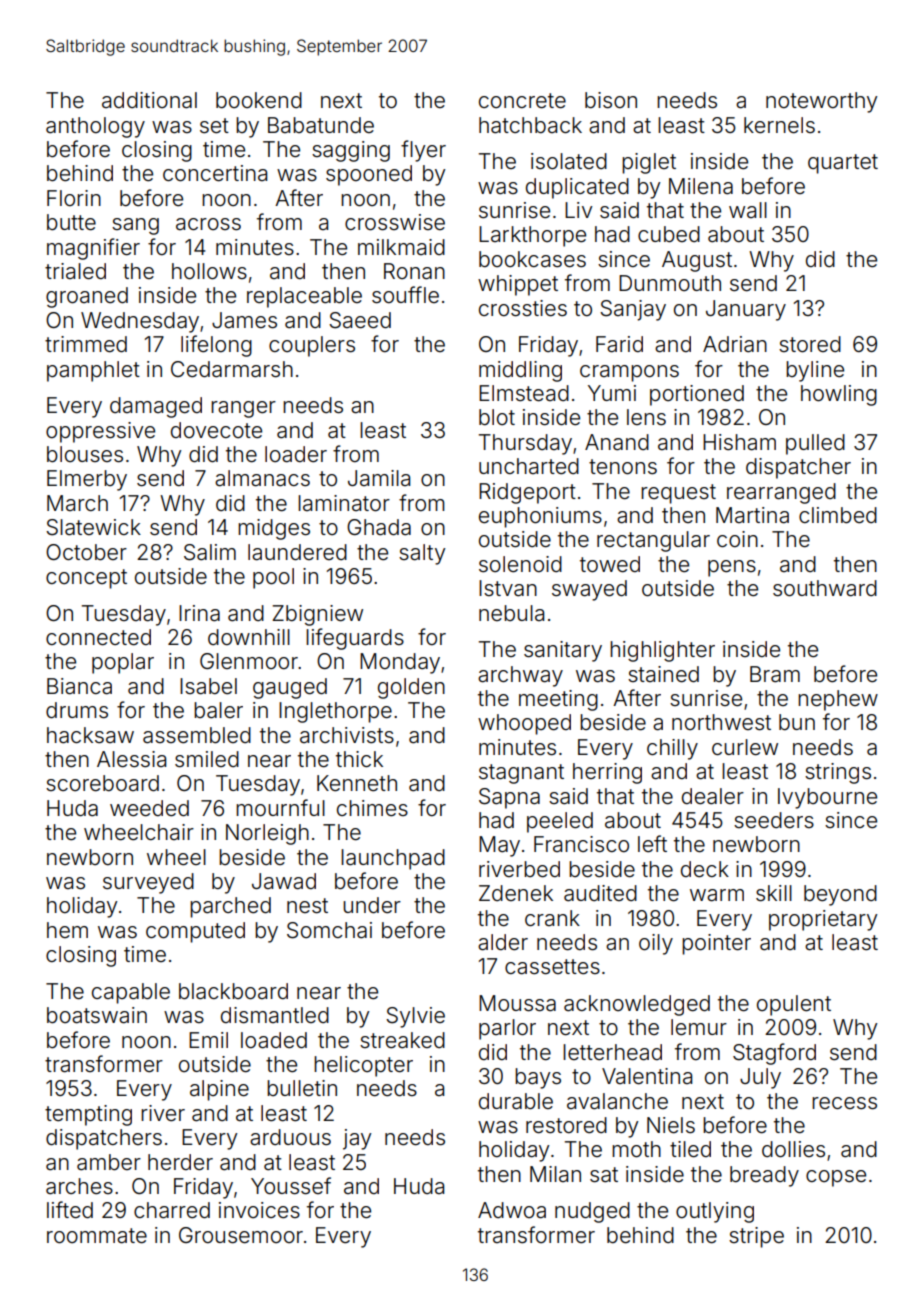  What do you see at coordinates (522, 101) in the image?
I see `concrete` at bounding box center [522, 101].
